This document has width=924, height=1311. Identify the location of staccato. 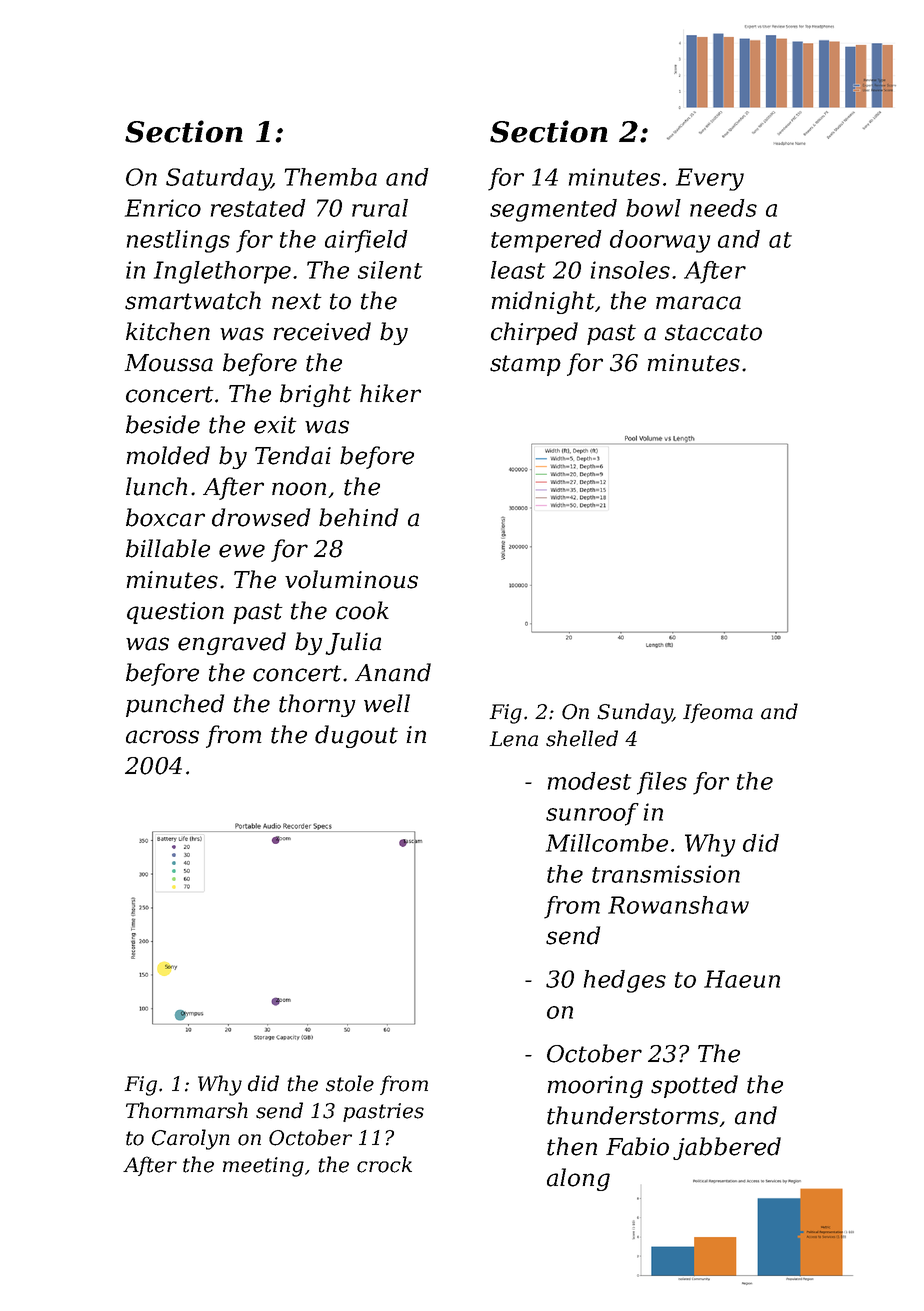
(713, 332).
